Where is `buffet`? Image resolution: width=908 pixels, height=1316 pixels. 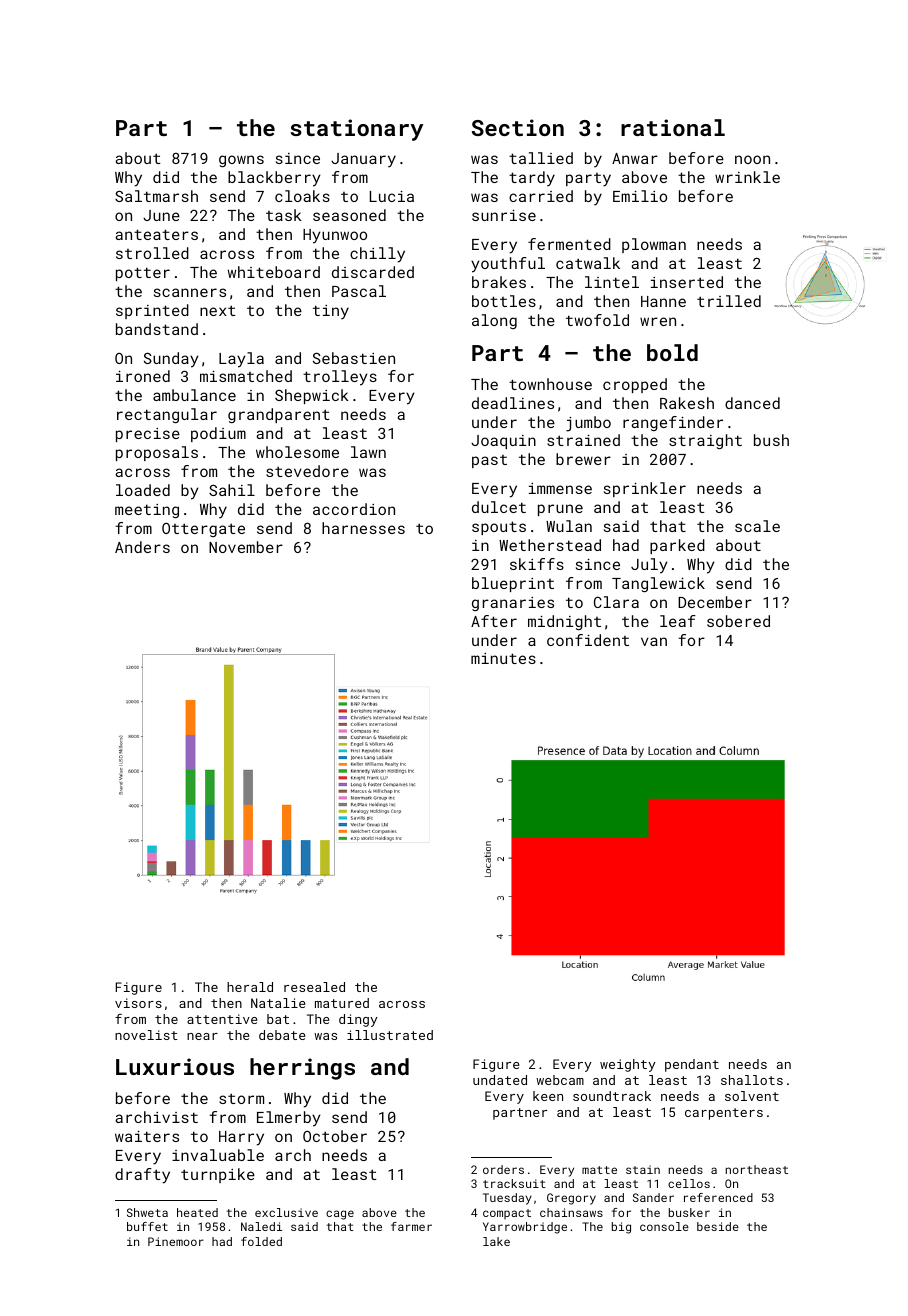
buffet is located at coordinates (147, 1226).
